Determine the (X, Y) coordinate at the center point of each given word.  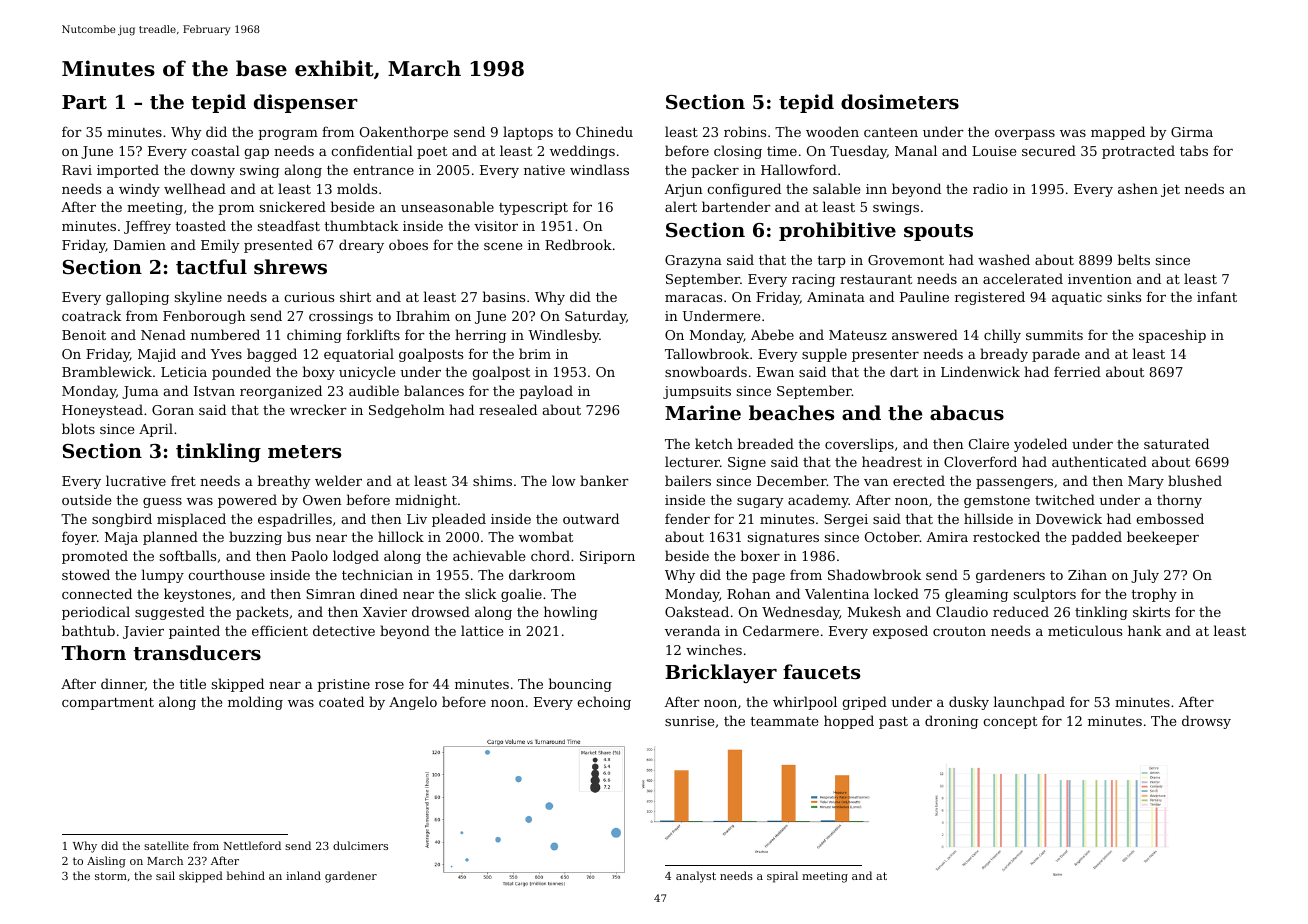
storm (111, 876)
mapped (1118, 133)
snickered (293, 206)
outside (86, 499)
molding (255, 703)
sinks (1124, 296)
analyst (696, 877)
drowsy (1206, 722)
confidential (372, 150)
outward (591, 518)
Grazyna (693, 261)
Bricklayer (721, 673)
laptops (528, 133)
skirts (1151, 611)
